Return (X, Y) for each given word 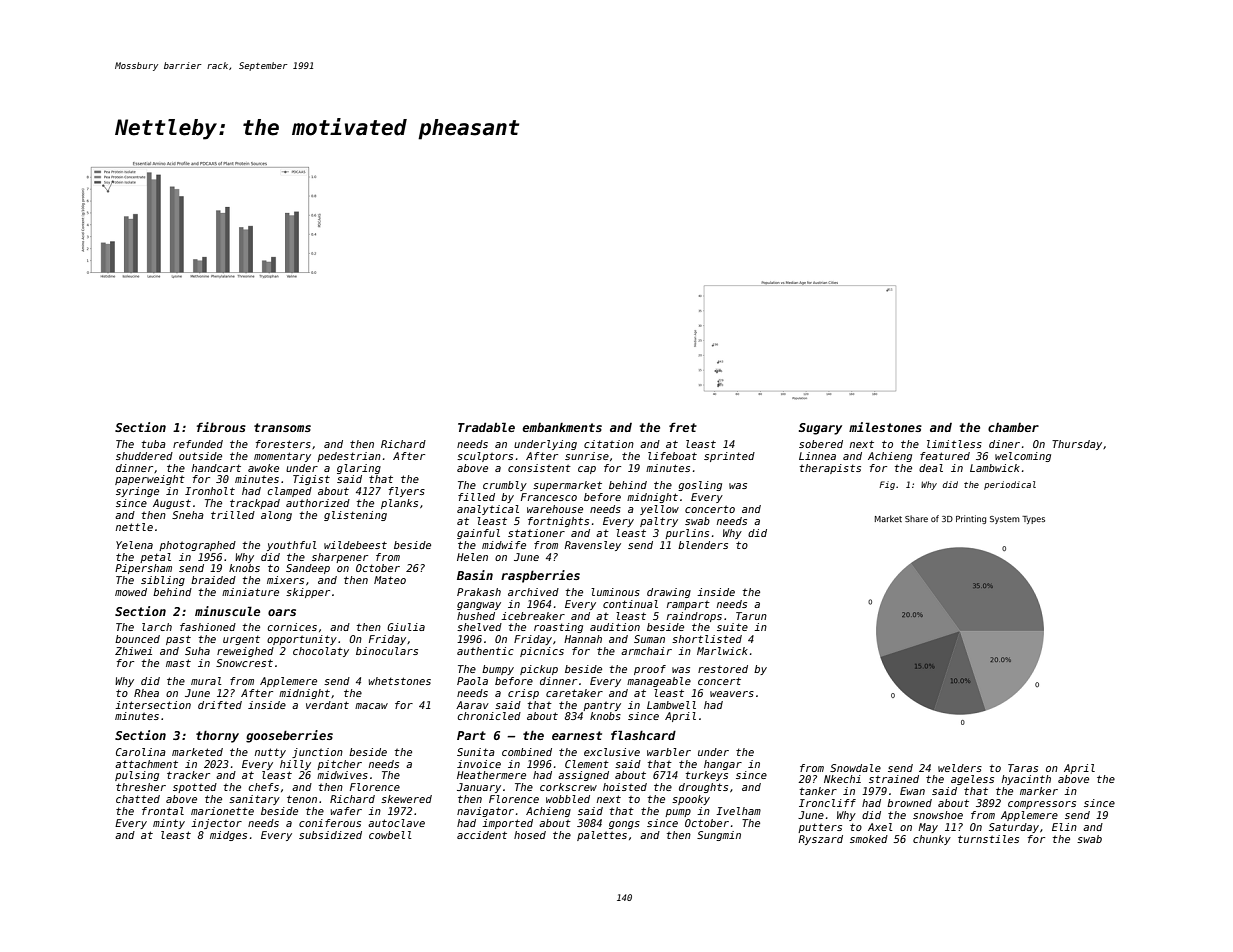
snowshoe (938, 815)
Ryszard (820, 840)
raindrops (694, 617)
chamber (1013, 427)
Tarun (751, 616)
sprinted (729, 457)
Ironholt (210, 491)
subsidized (330, 835)
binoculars (387, 651)
